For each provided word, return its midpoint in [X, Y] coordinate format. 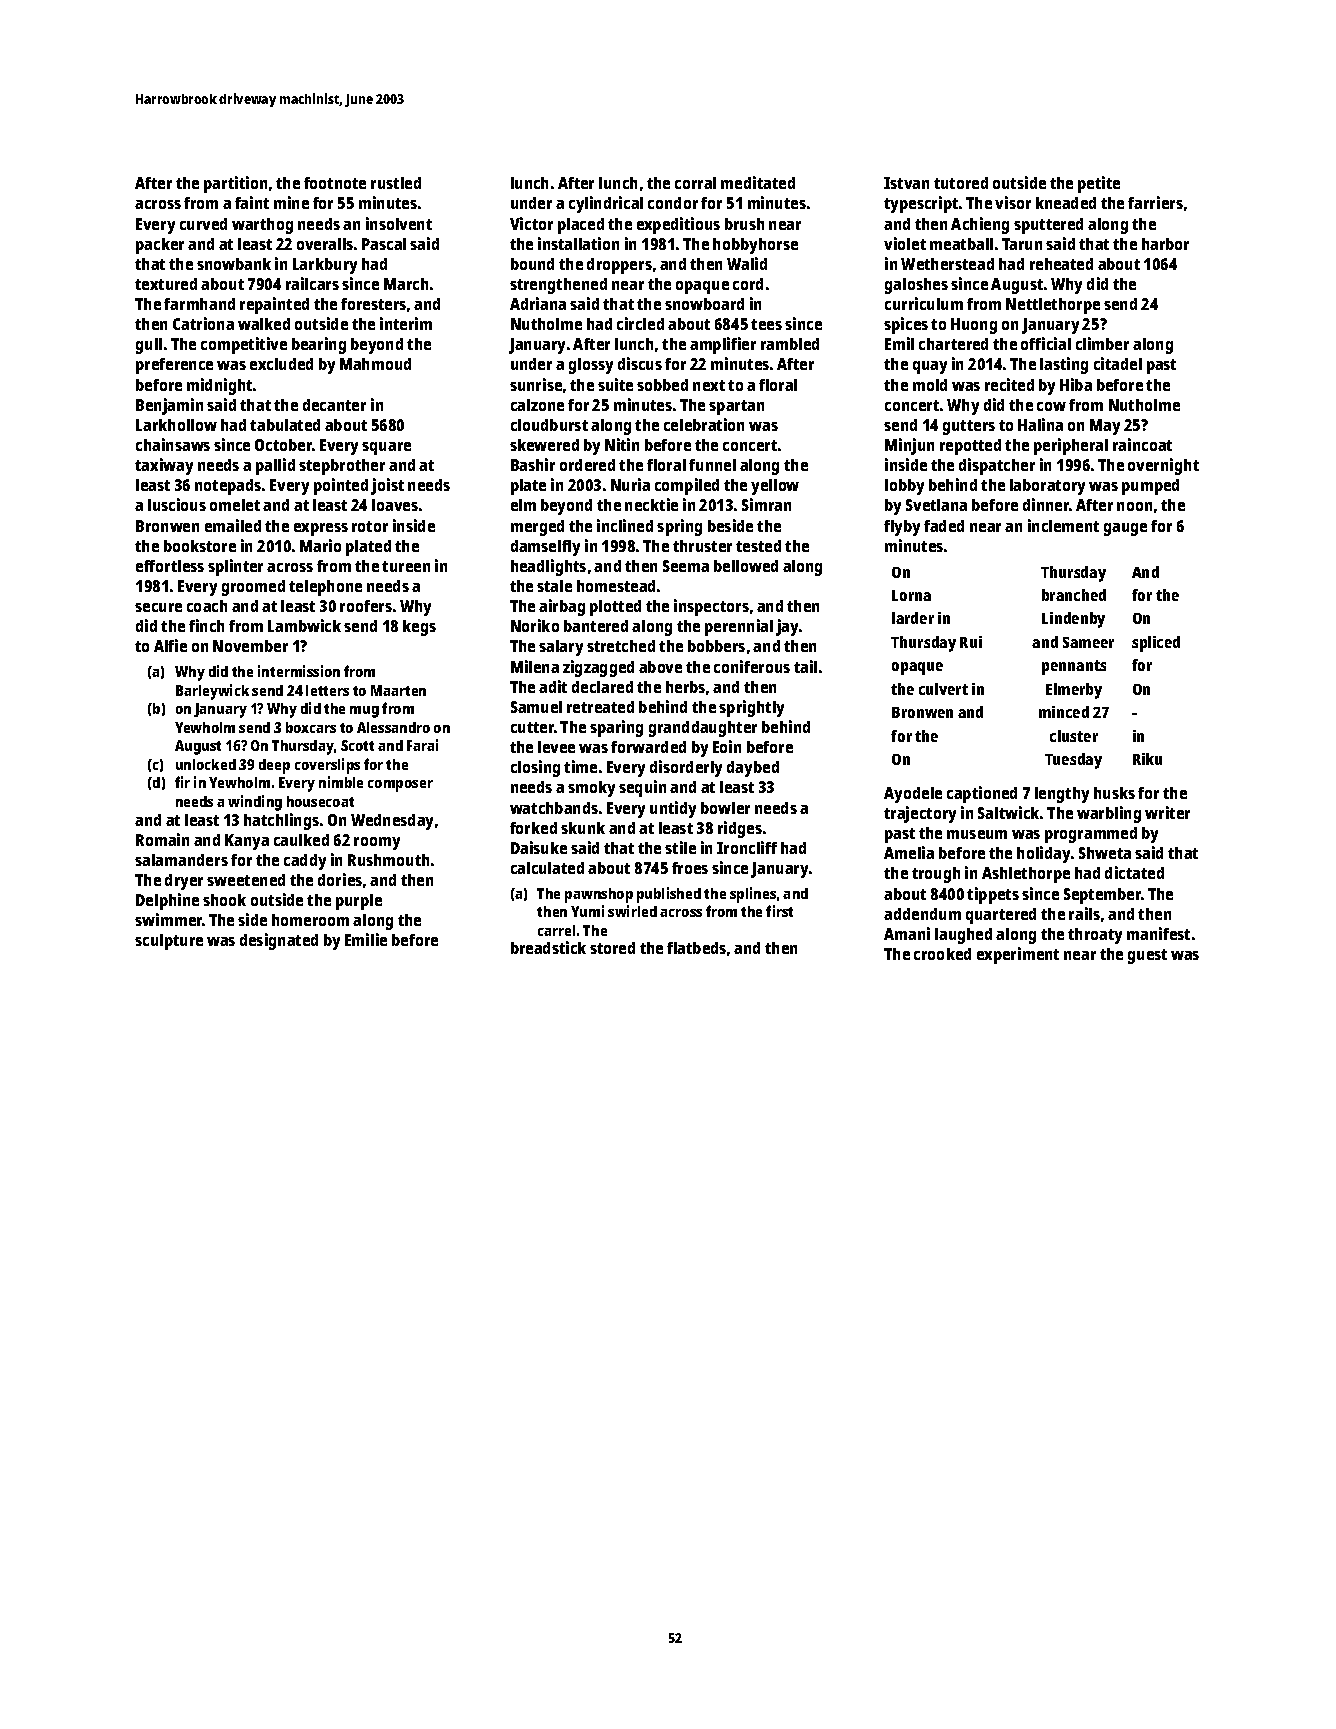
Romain [162, 839]
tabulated [285, 425]
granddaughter [703, 729]
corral [695, 183]
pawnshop [599, 895]
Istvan [906, 183]
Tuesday [1073, 761]
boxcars [311, 727]
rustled [396, 183]
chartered [953, 344]
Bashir [533, 464]
